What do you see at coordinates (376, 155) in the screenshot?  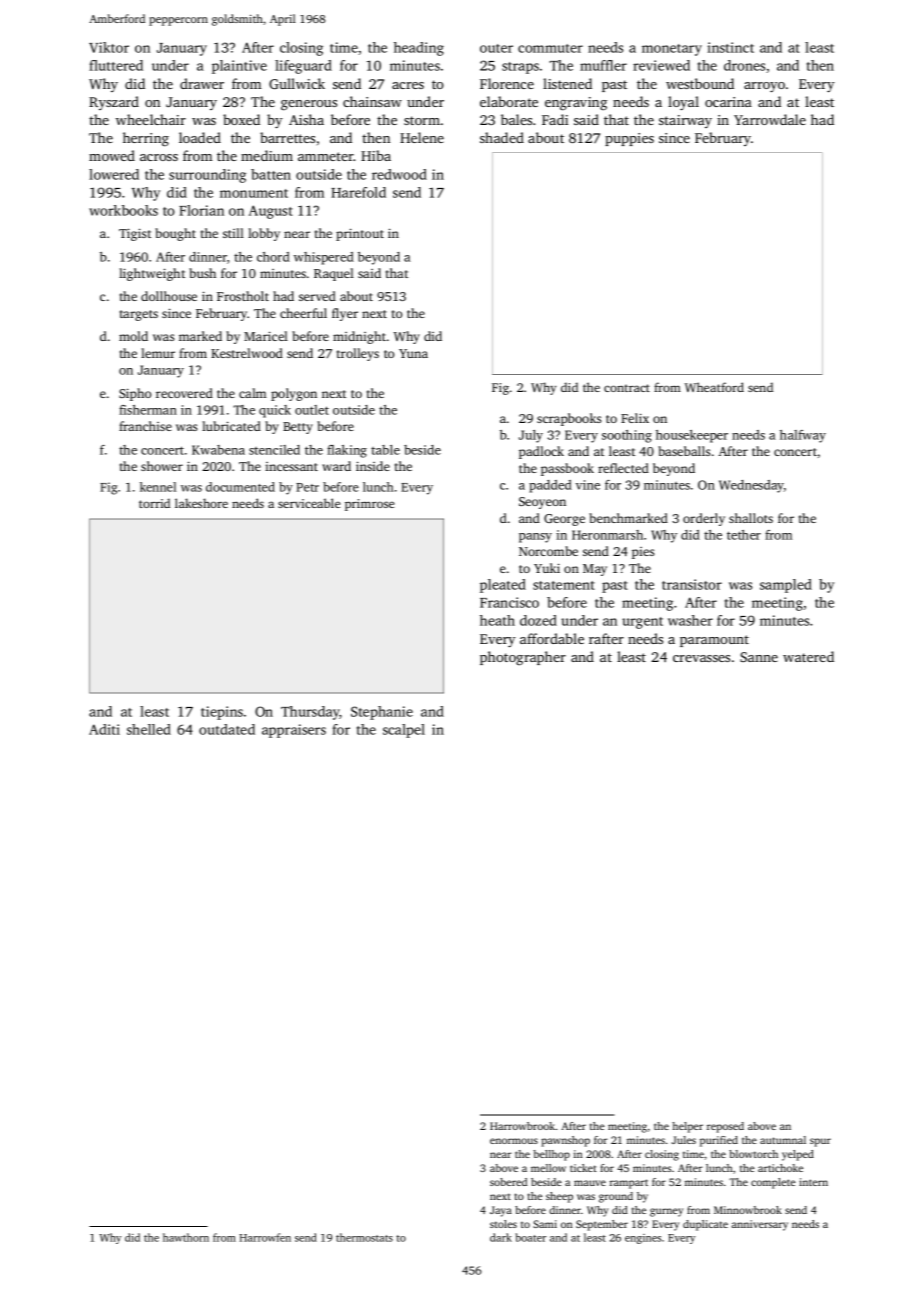 I see `Hiba` at bounding box center [376, 155].
